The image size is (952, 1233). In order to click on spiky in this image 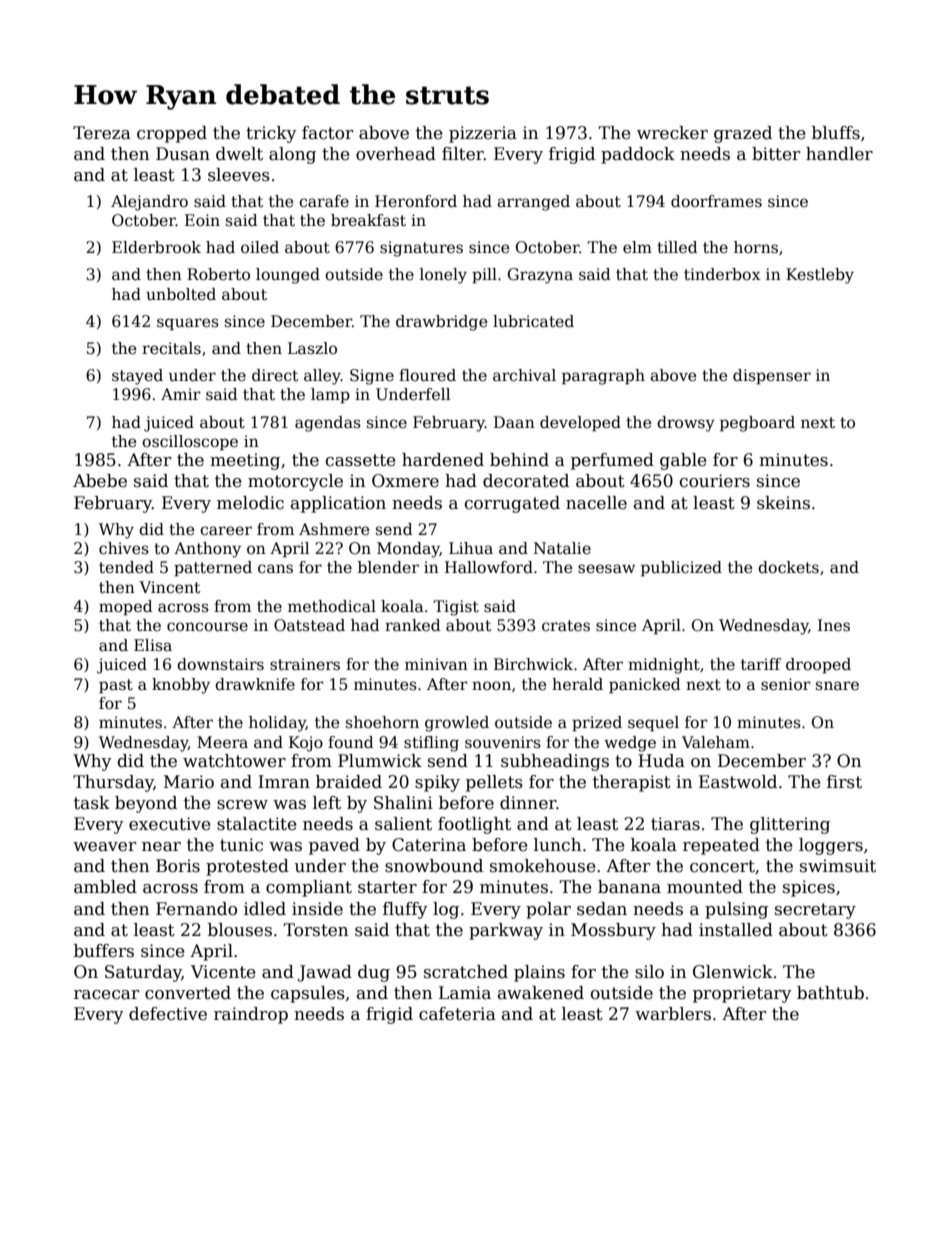, I will do `click(437, 783)`.
